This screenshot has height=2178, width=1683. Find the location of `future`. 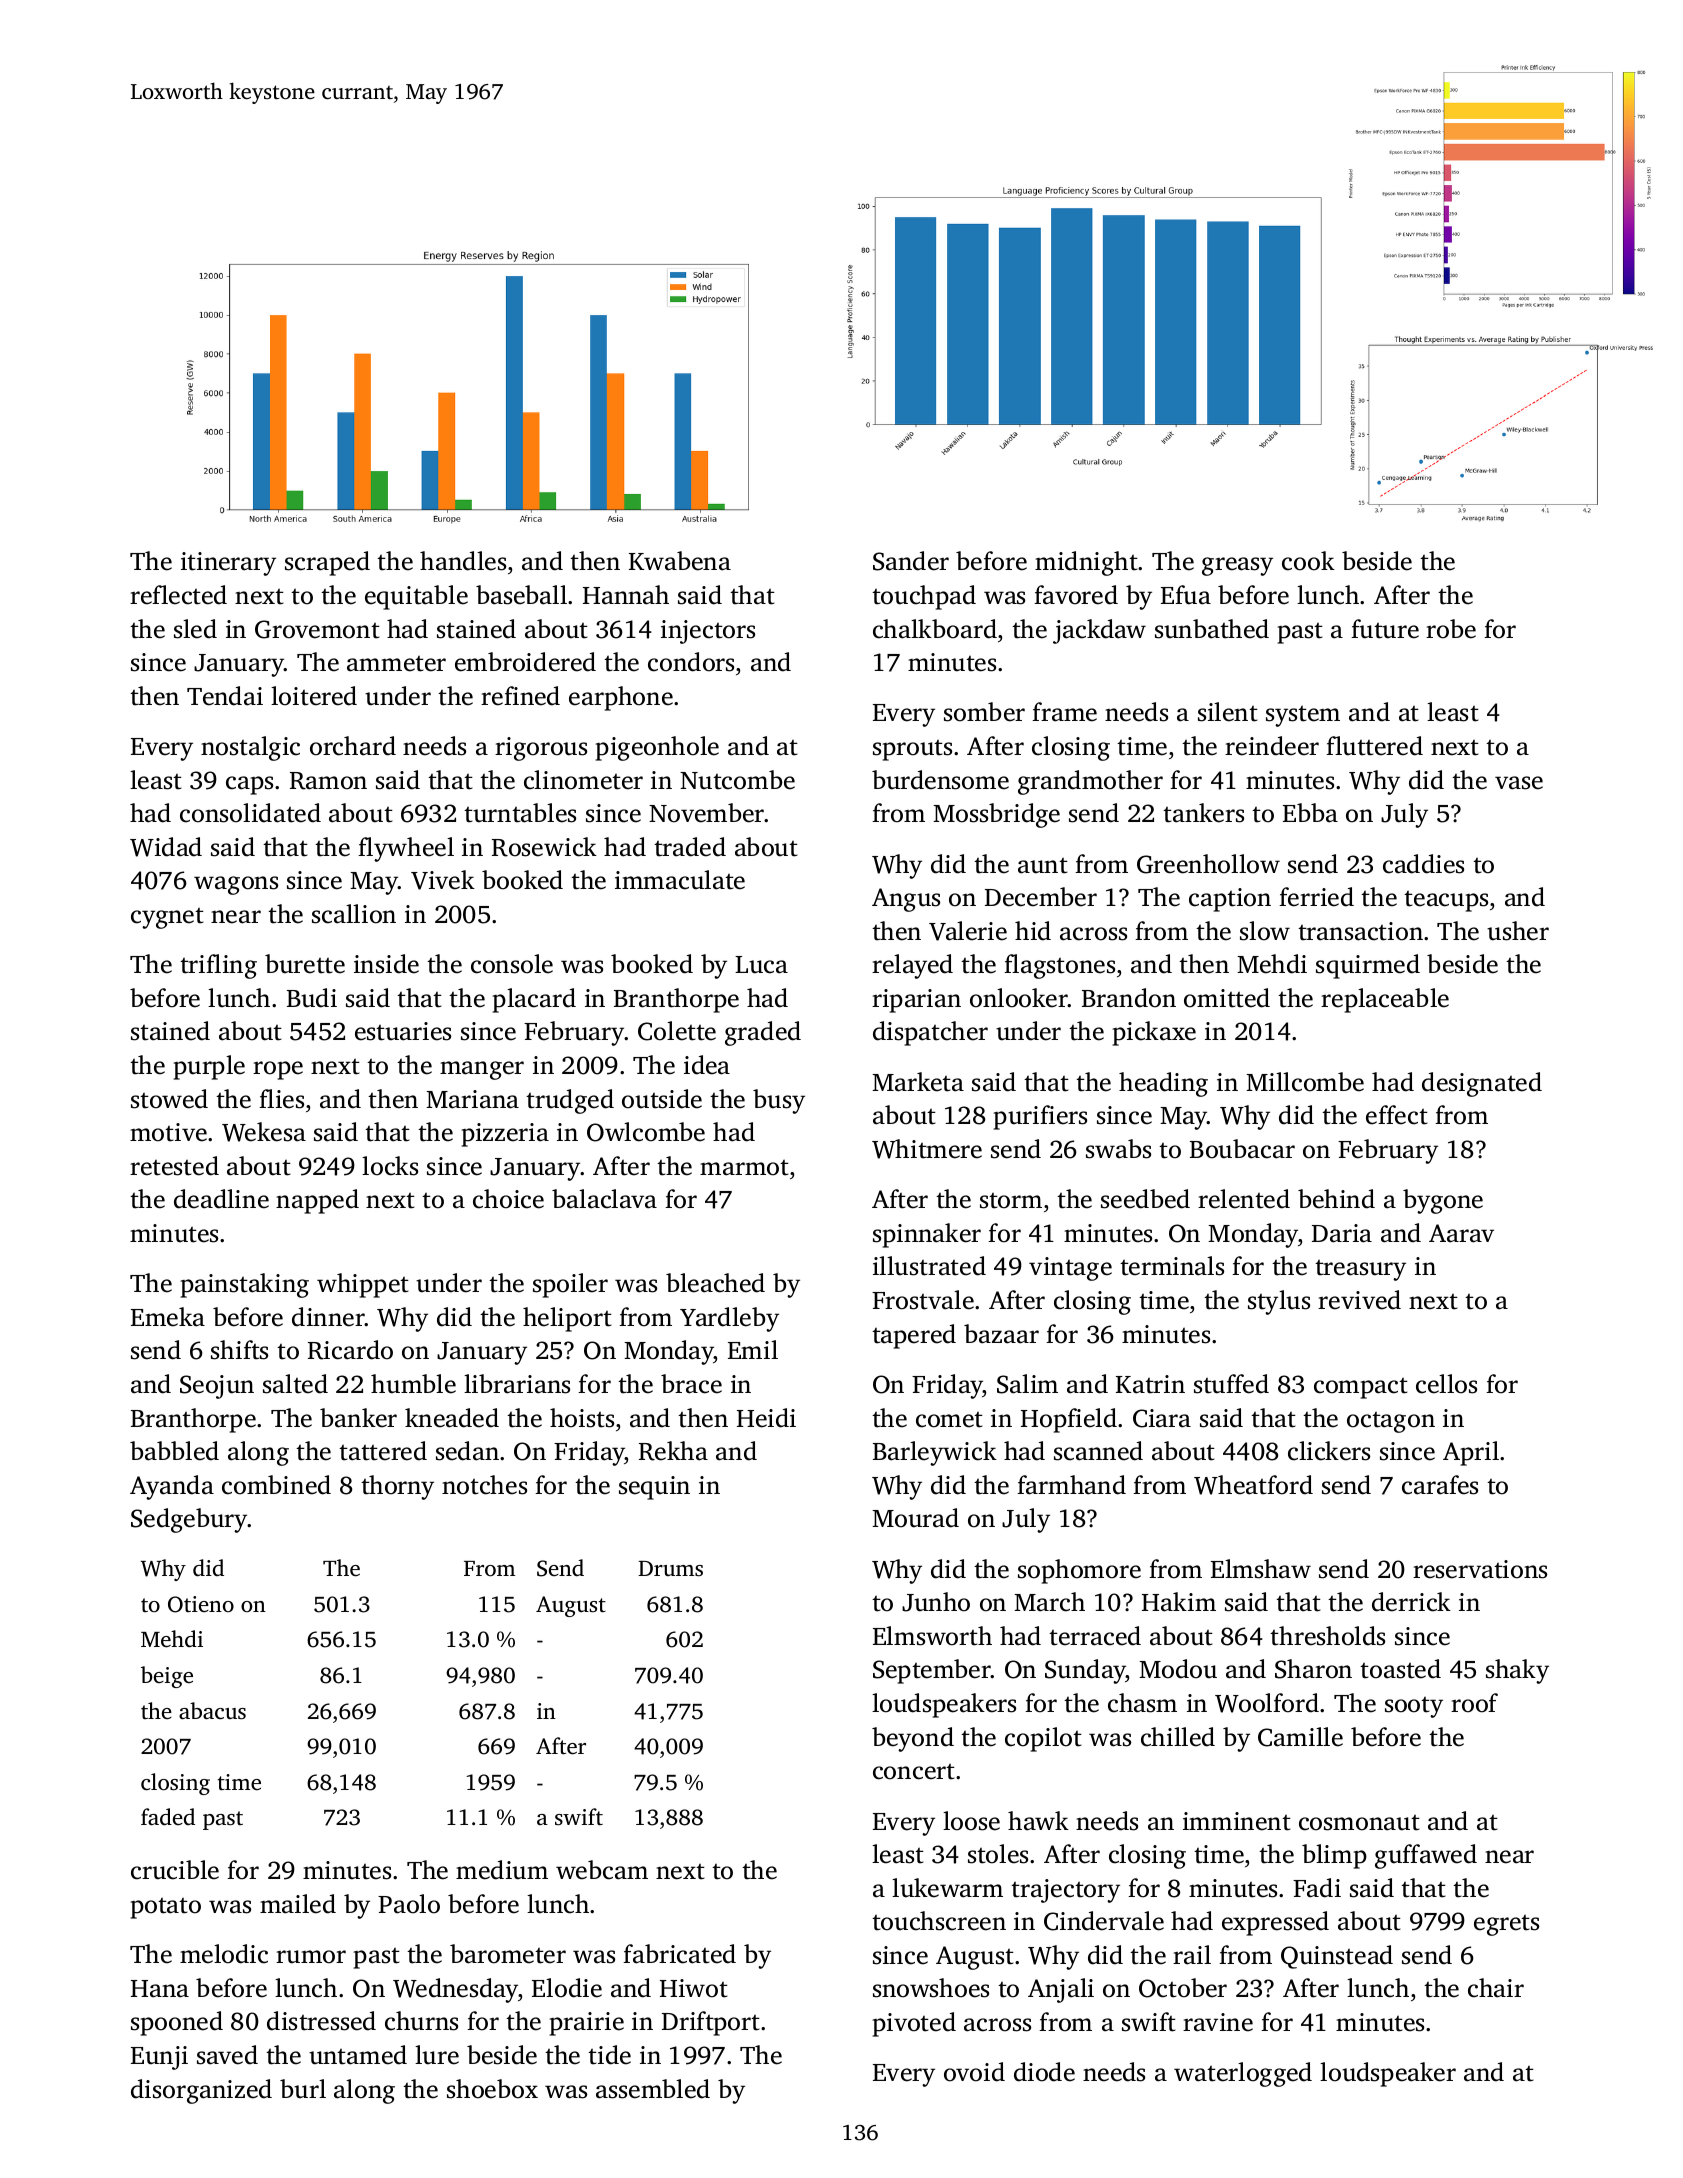

future is located at coordinates (1385, 629).
